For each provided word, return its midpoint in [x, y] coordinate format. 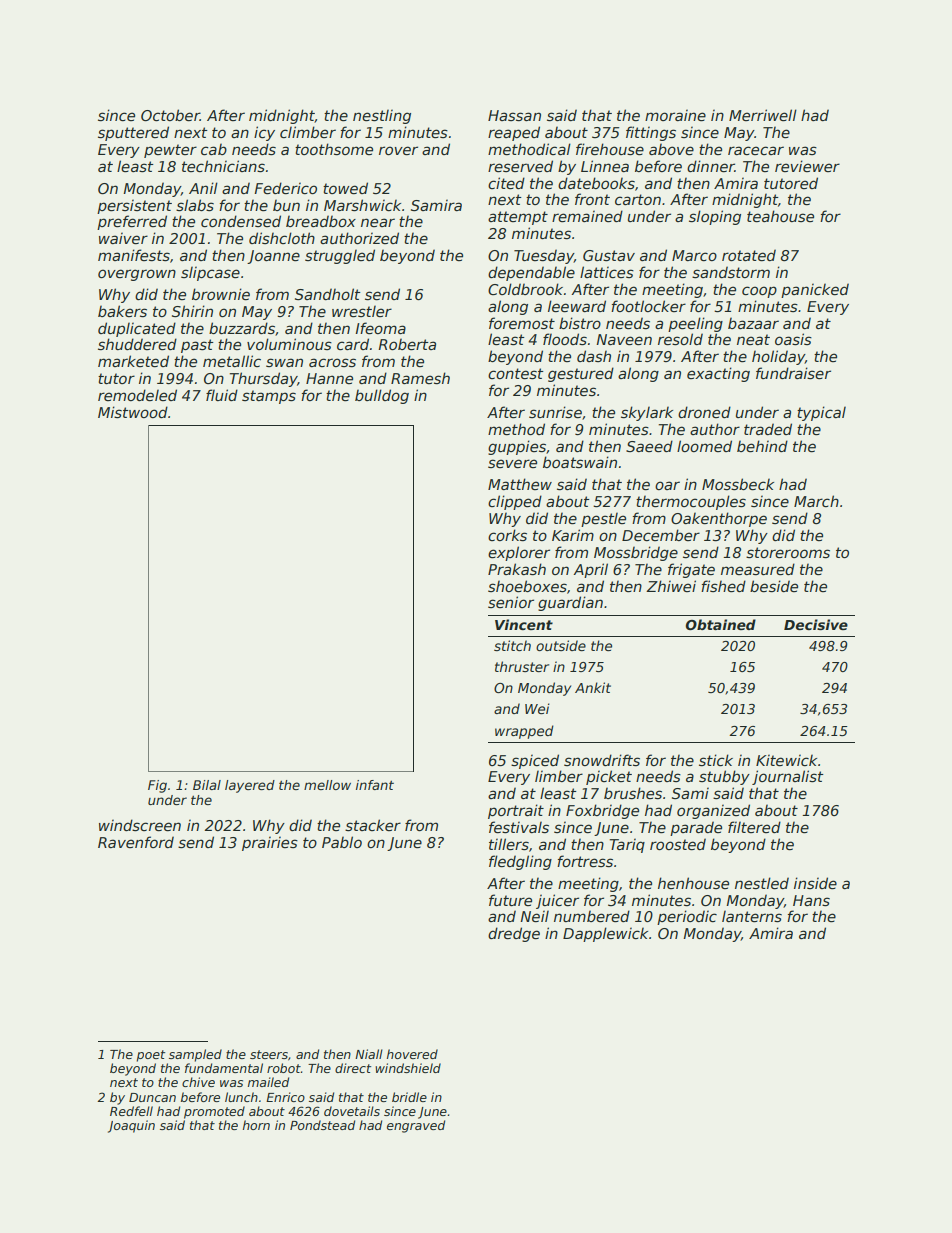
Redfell [131, 1111]
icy [264, 133]
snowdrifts [602, 760]
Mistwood [133, 412]
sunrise [555, 412]
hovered [412, 1054]
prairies [270, 843]
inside [815, 883]
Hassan [514, 115]
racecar [756, 150]
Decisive [816, 624]
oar [667, 485]
